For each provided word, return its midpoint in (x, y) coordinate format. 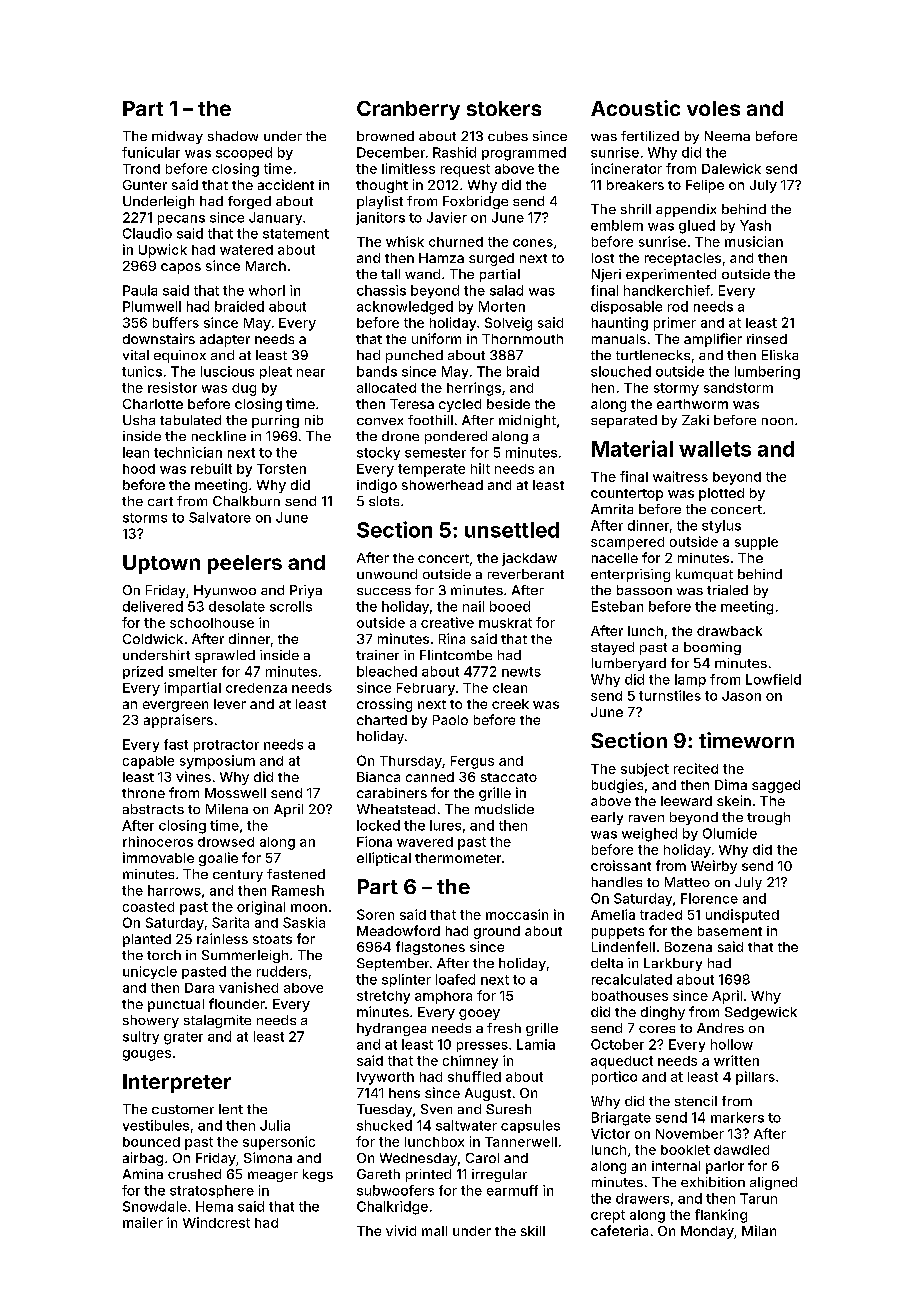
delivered (153, 606)
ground (497, 932)
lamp (690, 680)
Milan (759, 1230)
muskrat (505, 623)
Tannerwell (521, 1142)
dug (244, 389)
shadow (233, 136)
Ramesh (298, 890)
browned (385, 136)
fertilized (650, 136)
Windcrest (216, 1222)
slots (384, 501)
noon (777, 421)
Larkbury (673, 964)
